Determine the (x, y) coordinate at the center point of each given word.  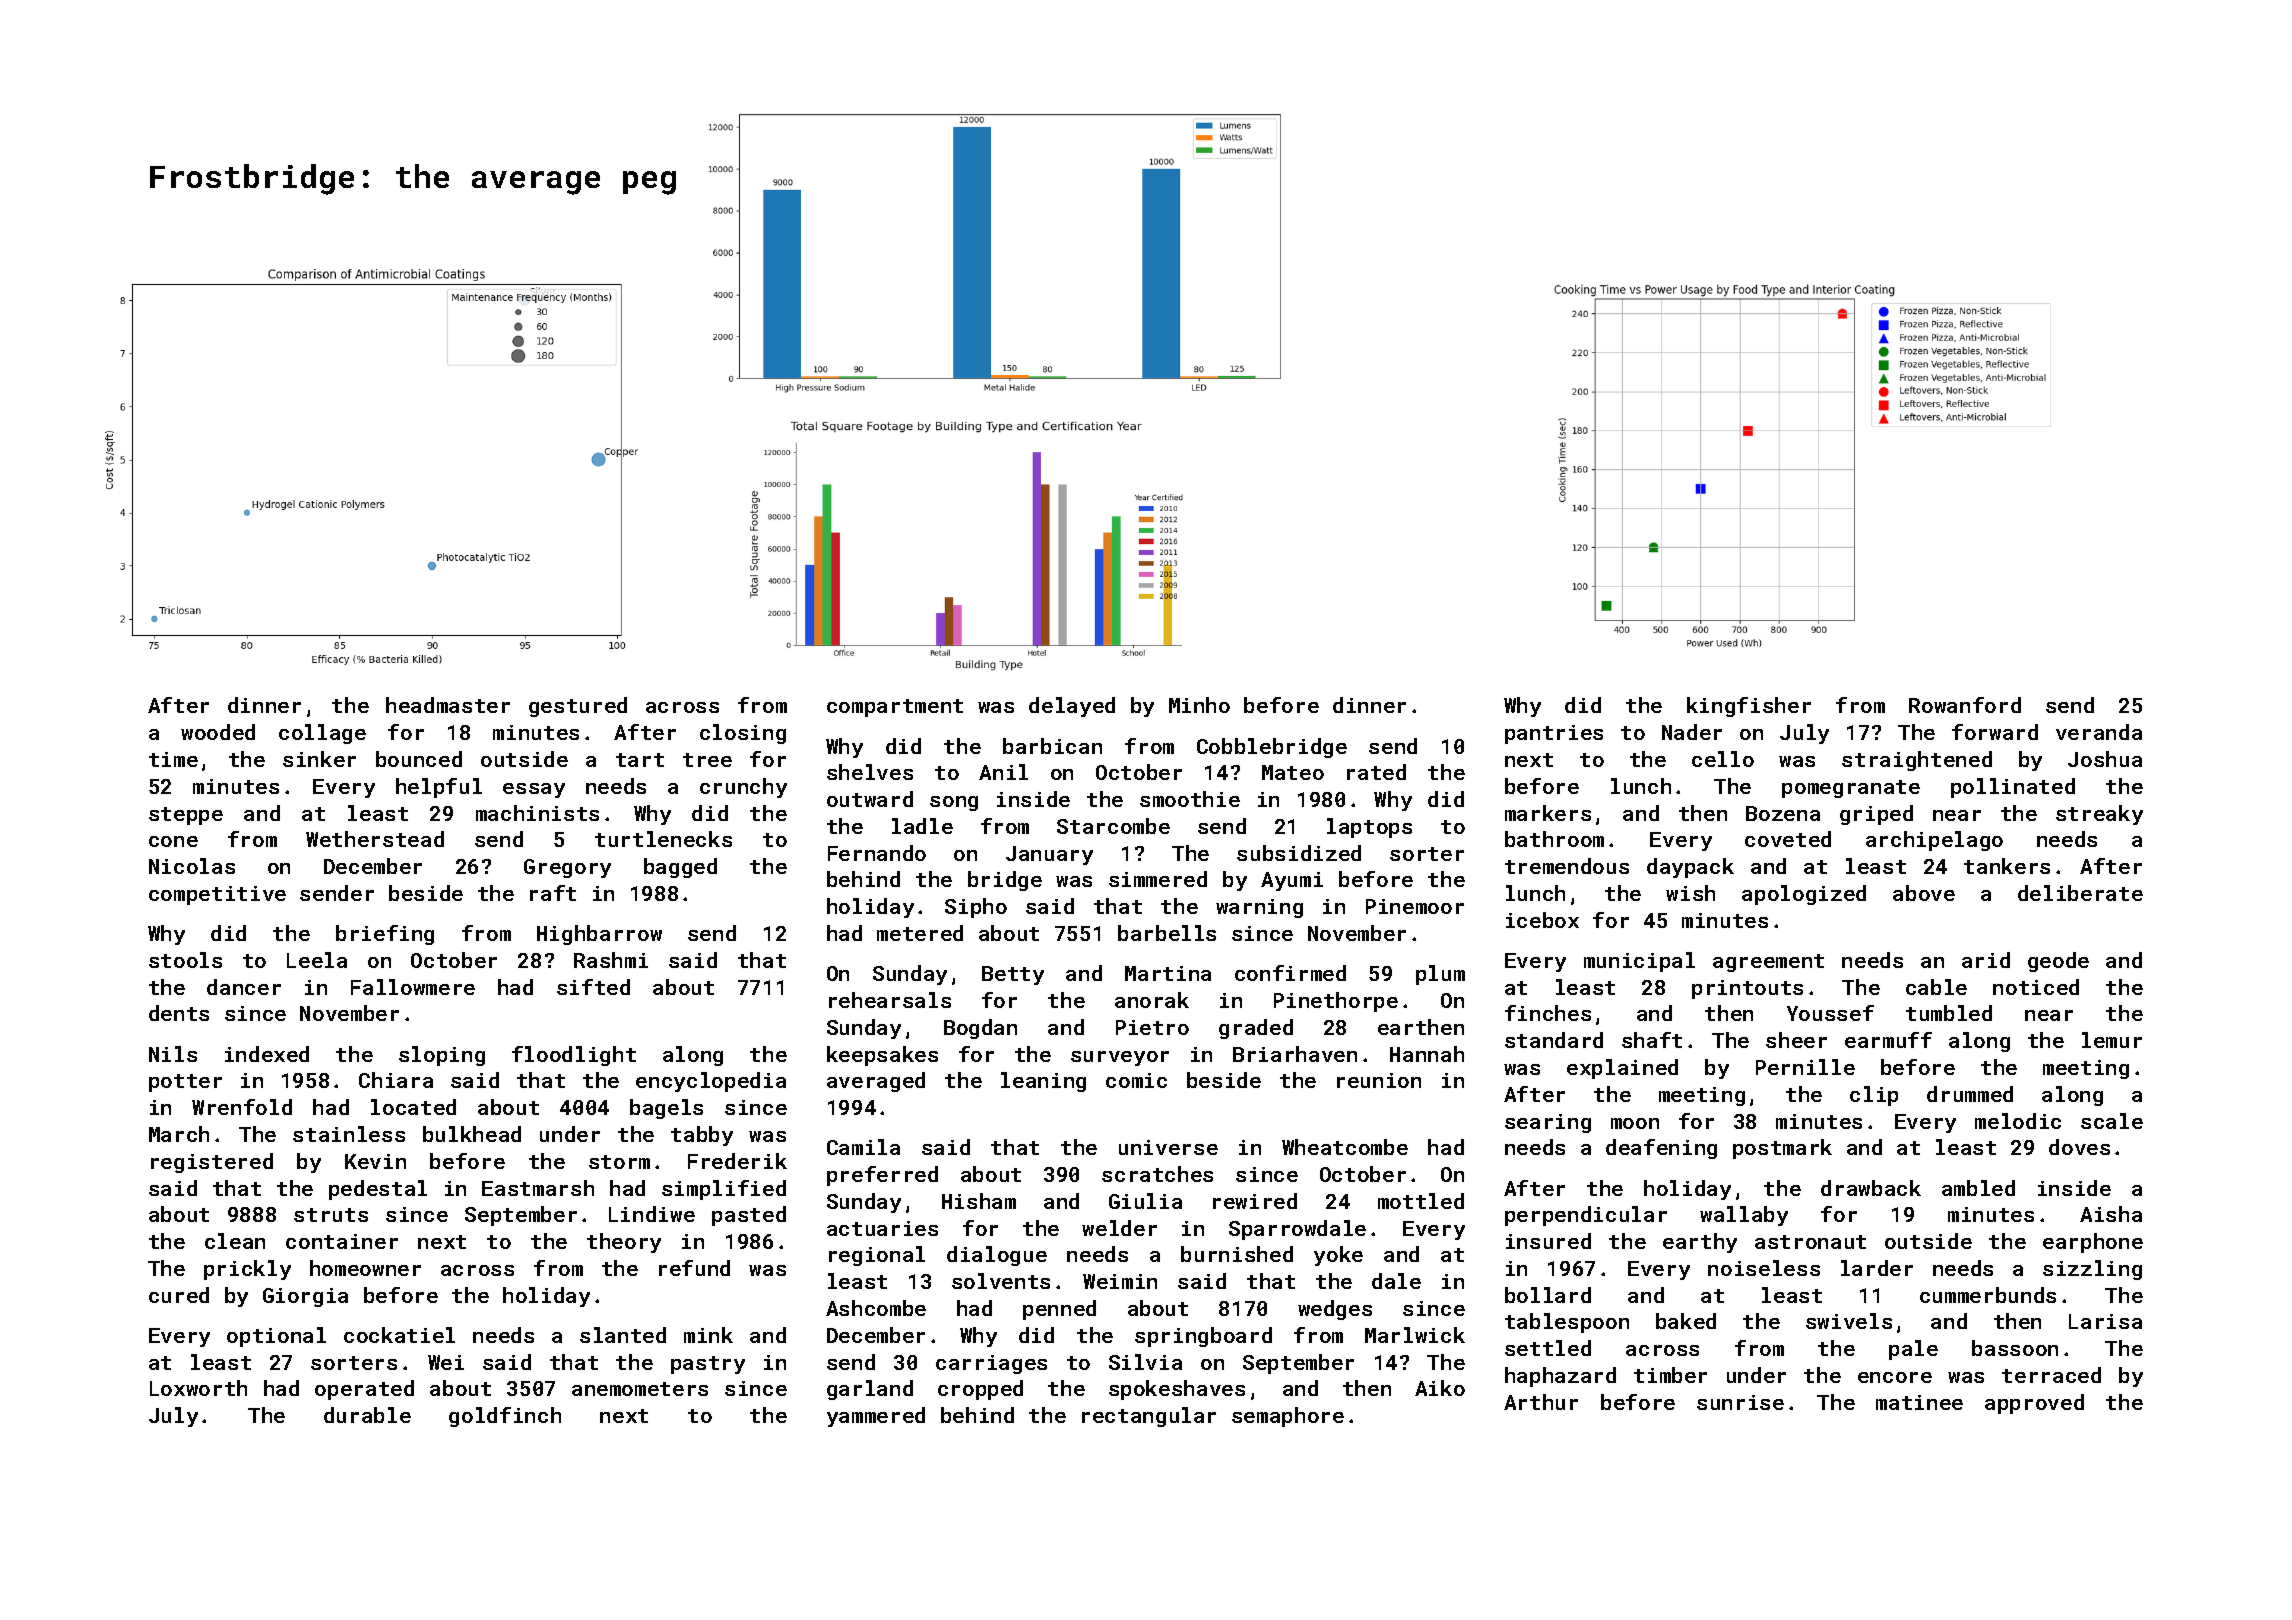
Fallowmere (413, 987)
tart (640, 760)
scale (2112, 1121)
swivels (1849, 1321)
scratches (1157, 1174)
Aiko (1440, 1388)
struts (331, 1215)
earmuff (1888, 1040)
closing (743, 734)
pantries (1554, 734)
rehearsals (890, 1000)
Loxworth (198, 1388)
